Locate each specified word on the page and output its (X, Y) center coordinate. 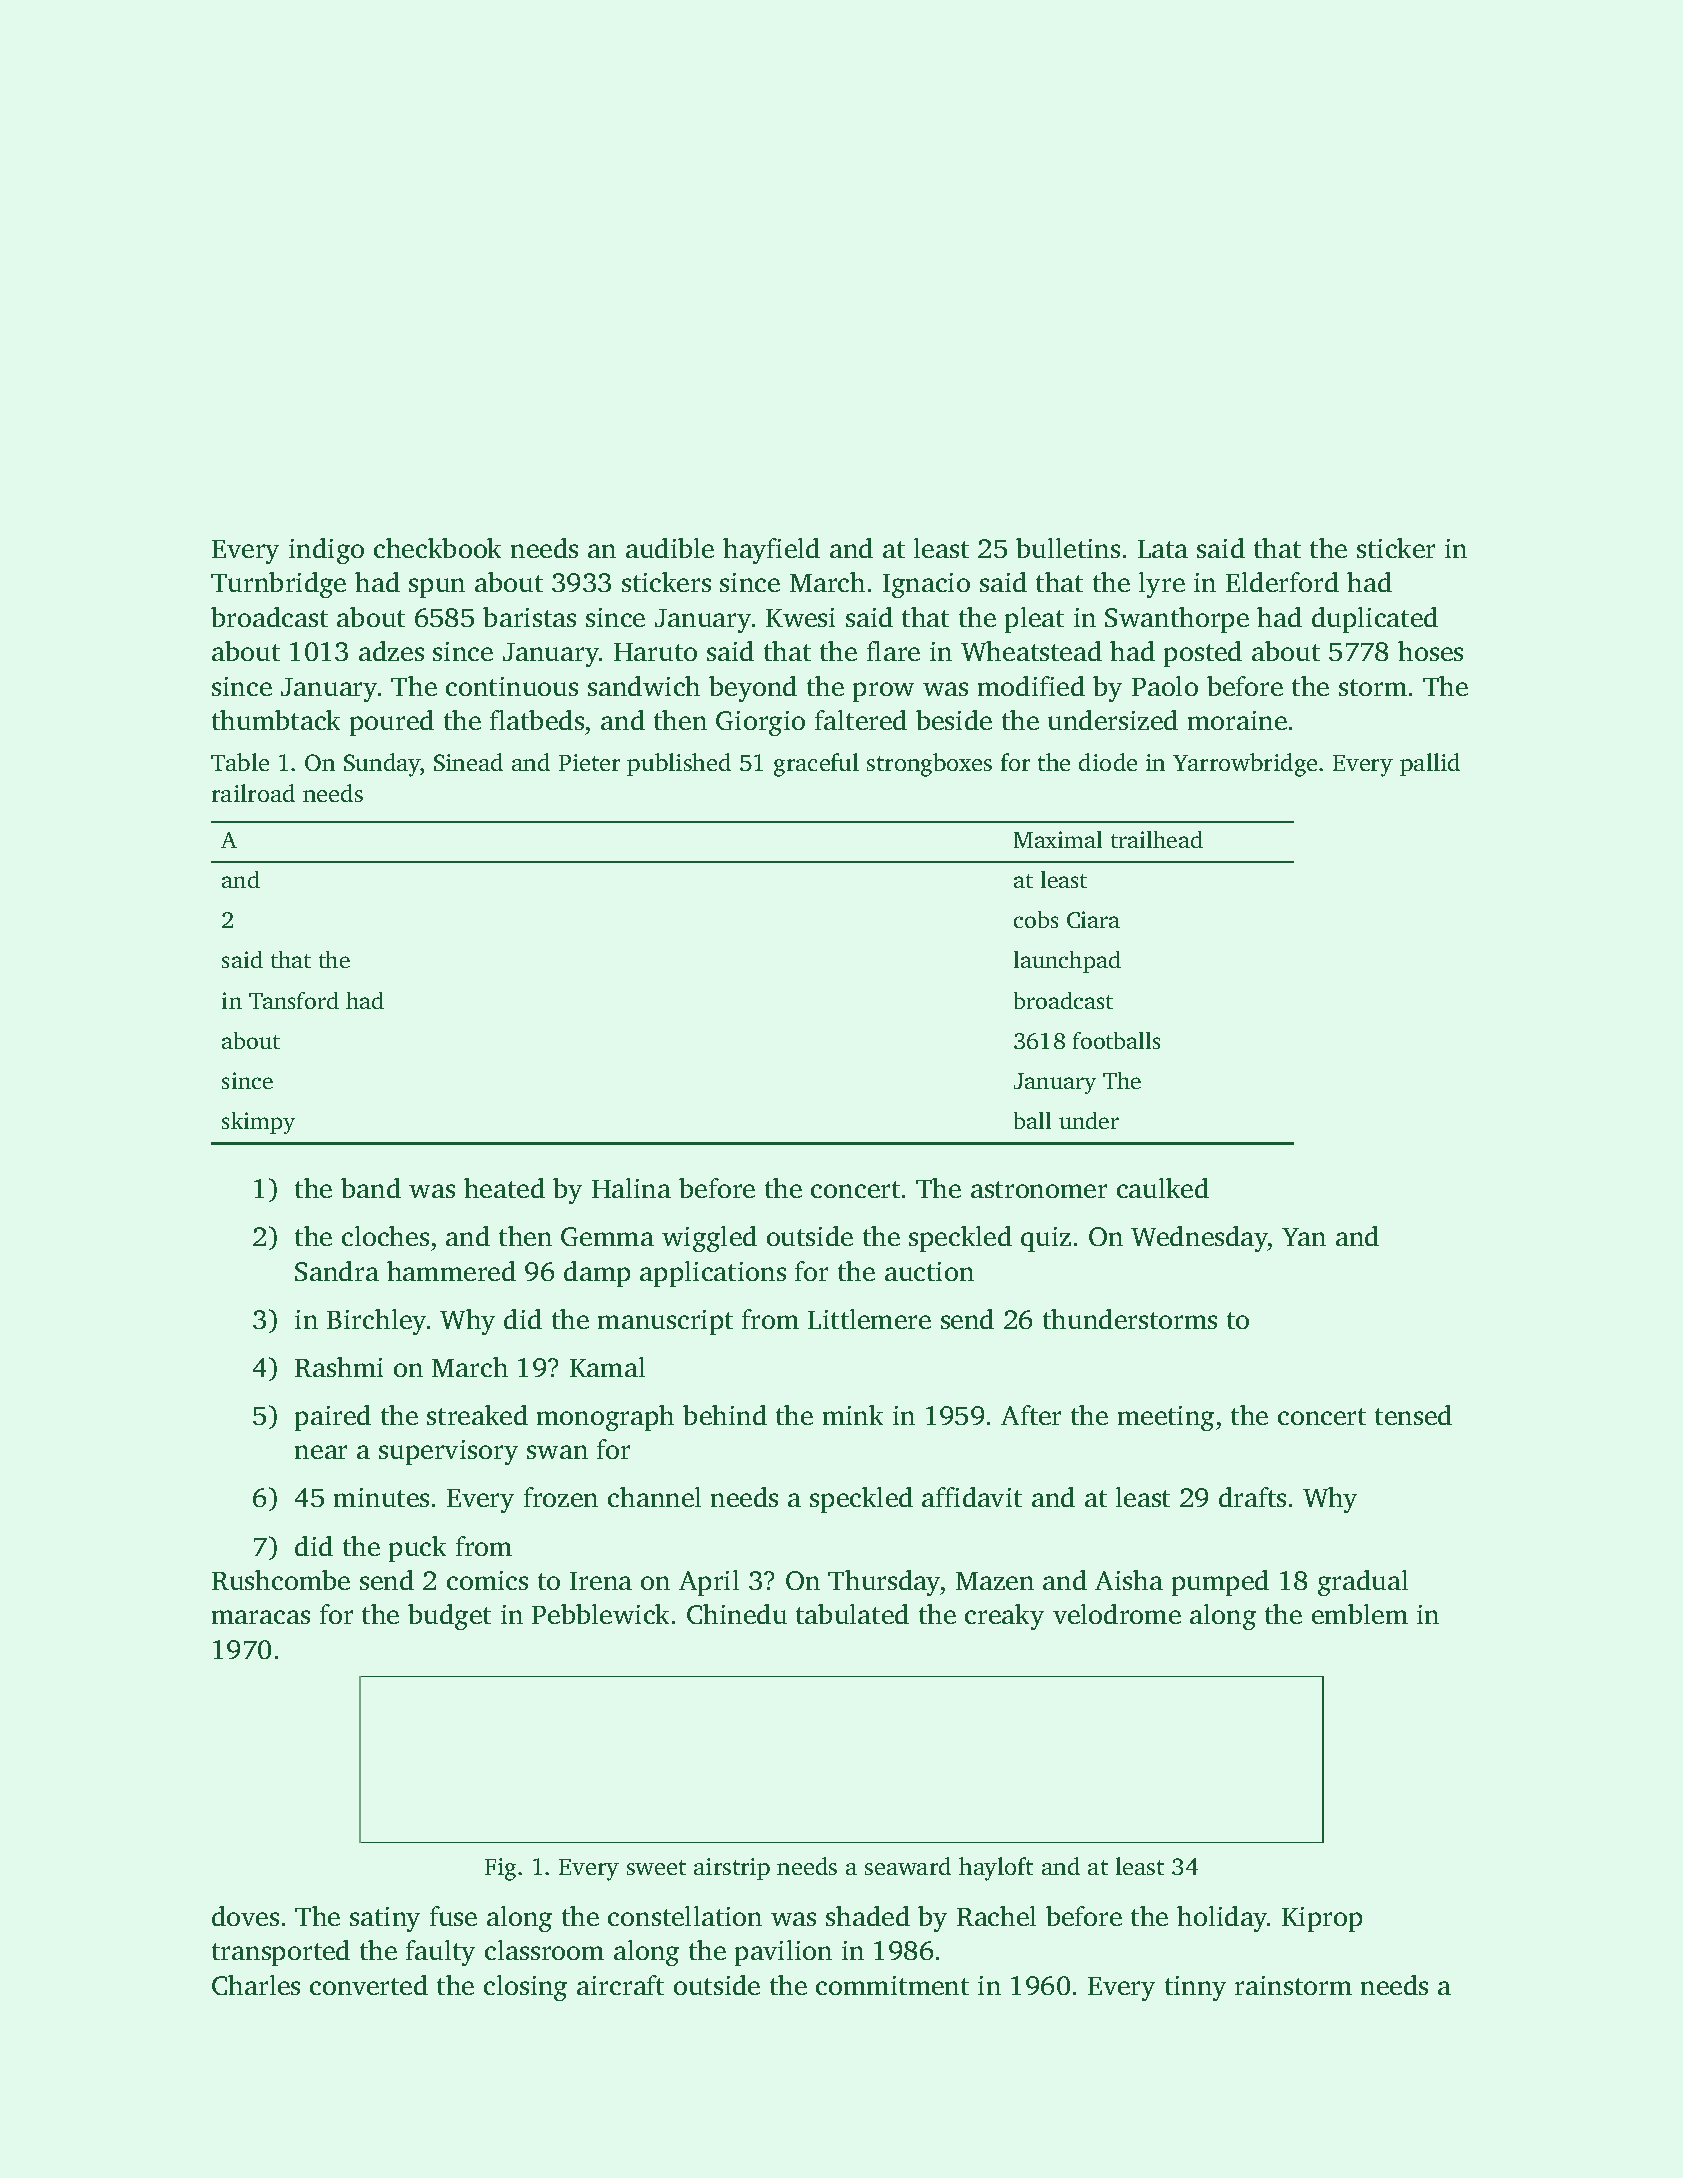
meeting (1166, 1418)
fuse (453, 1916)
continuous (512, 686)
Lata (1163, 549)
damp (597, 1274)
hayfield (771, 551)
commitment (892, 1985)
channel (654, 1497)
